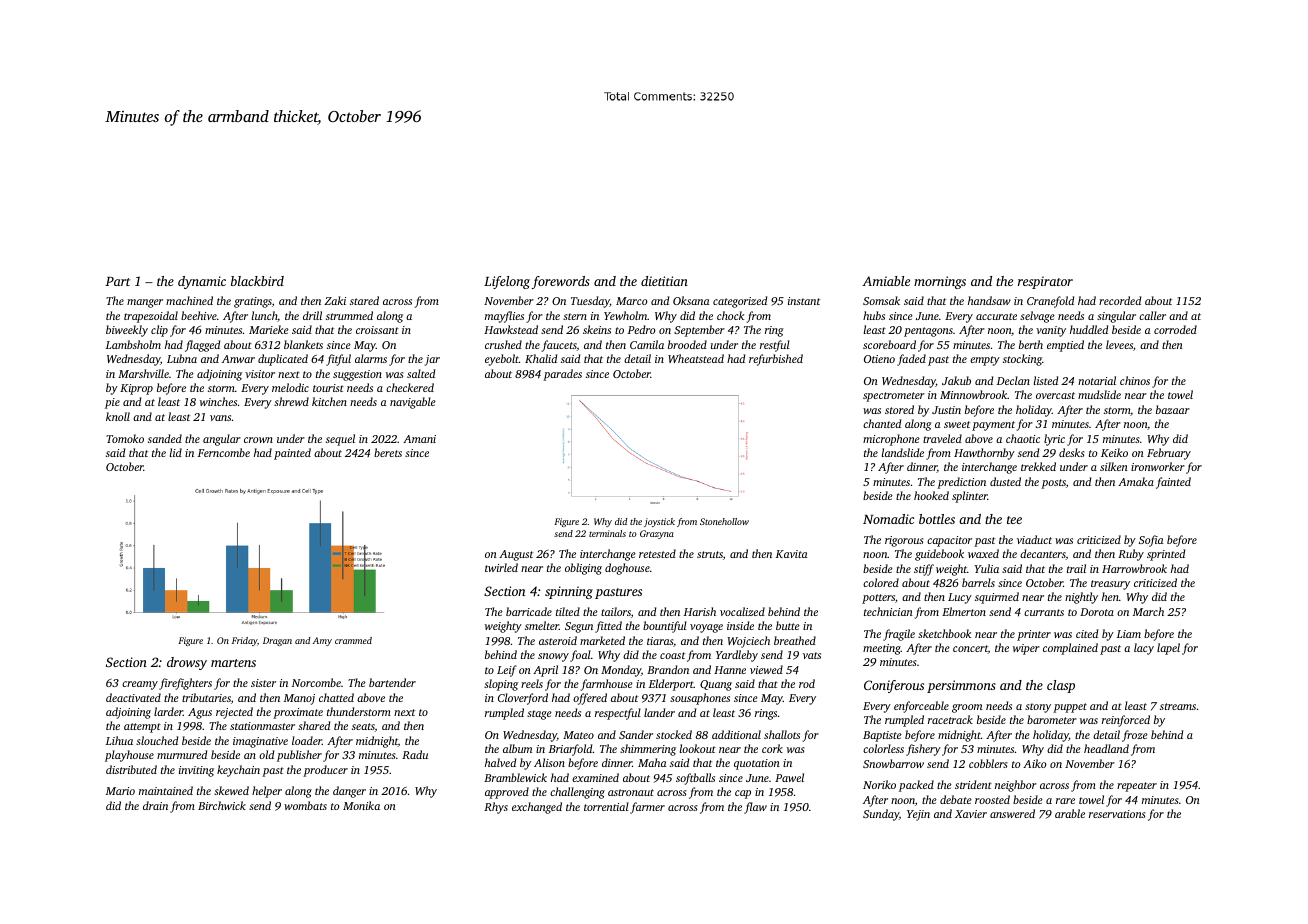  Describe the element at coordinates (894, 686) in the screenshot. I see `Coniferous` at that location.
